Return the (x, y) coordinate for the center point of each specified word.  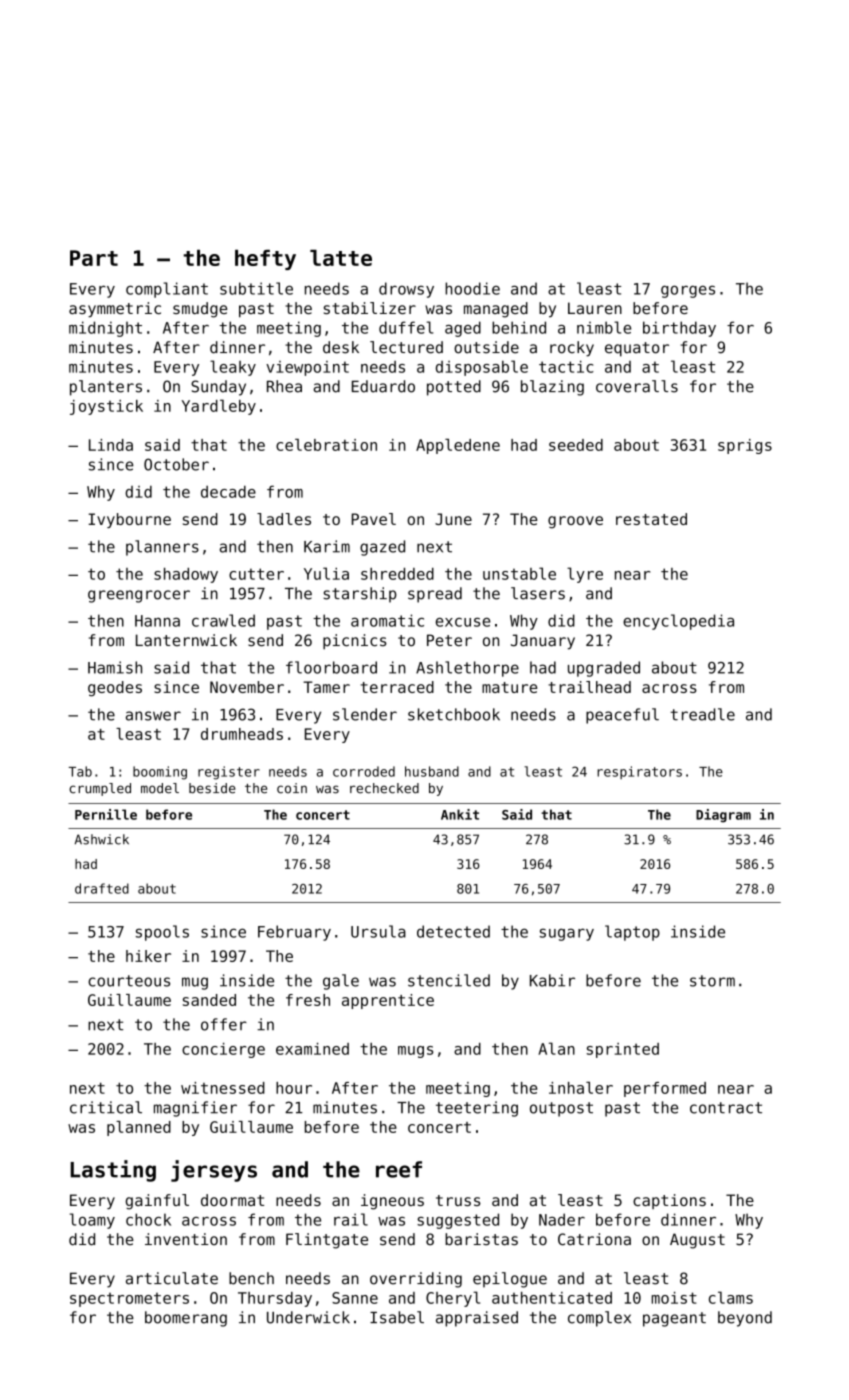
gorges (688, 291)
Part (94, 258)
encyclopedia (678, 622)
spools (162, 933)
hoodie (472, 288)
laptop (632, 933)
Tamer (326, 687)
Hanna (157, 621)
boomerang (186, 1319)
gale (341, 982)
